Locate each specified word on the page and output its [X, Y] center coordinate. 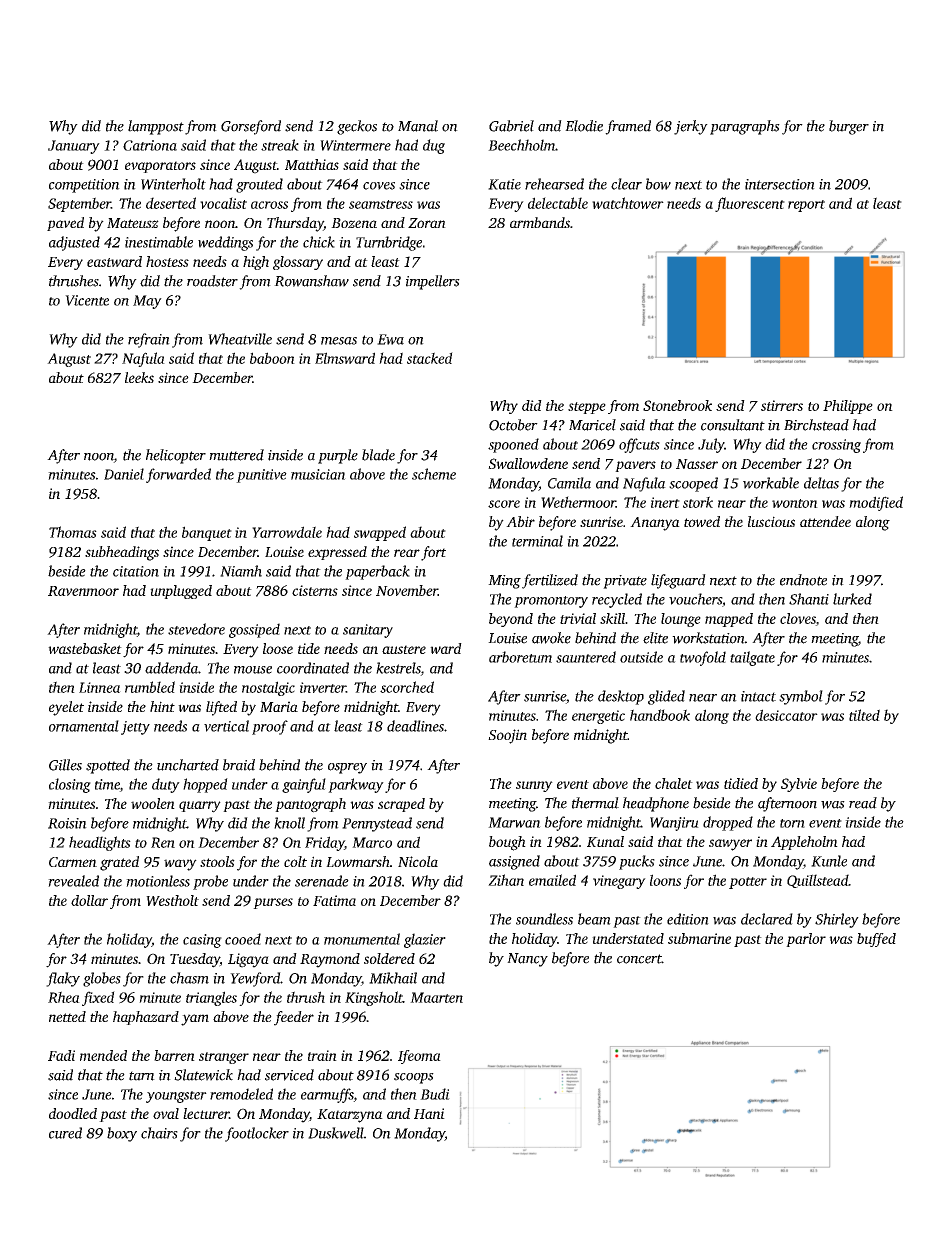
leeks [139, 377]
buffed [876, 940]
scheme [434, 474]
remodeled [241, 1094]
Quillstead [817, 881]
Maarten [436, 997]
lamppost [156, 127]
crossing [836, 446]
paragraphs [745, 127]
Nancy [527, 960]
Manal [418, 126]
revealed [73, 881]
